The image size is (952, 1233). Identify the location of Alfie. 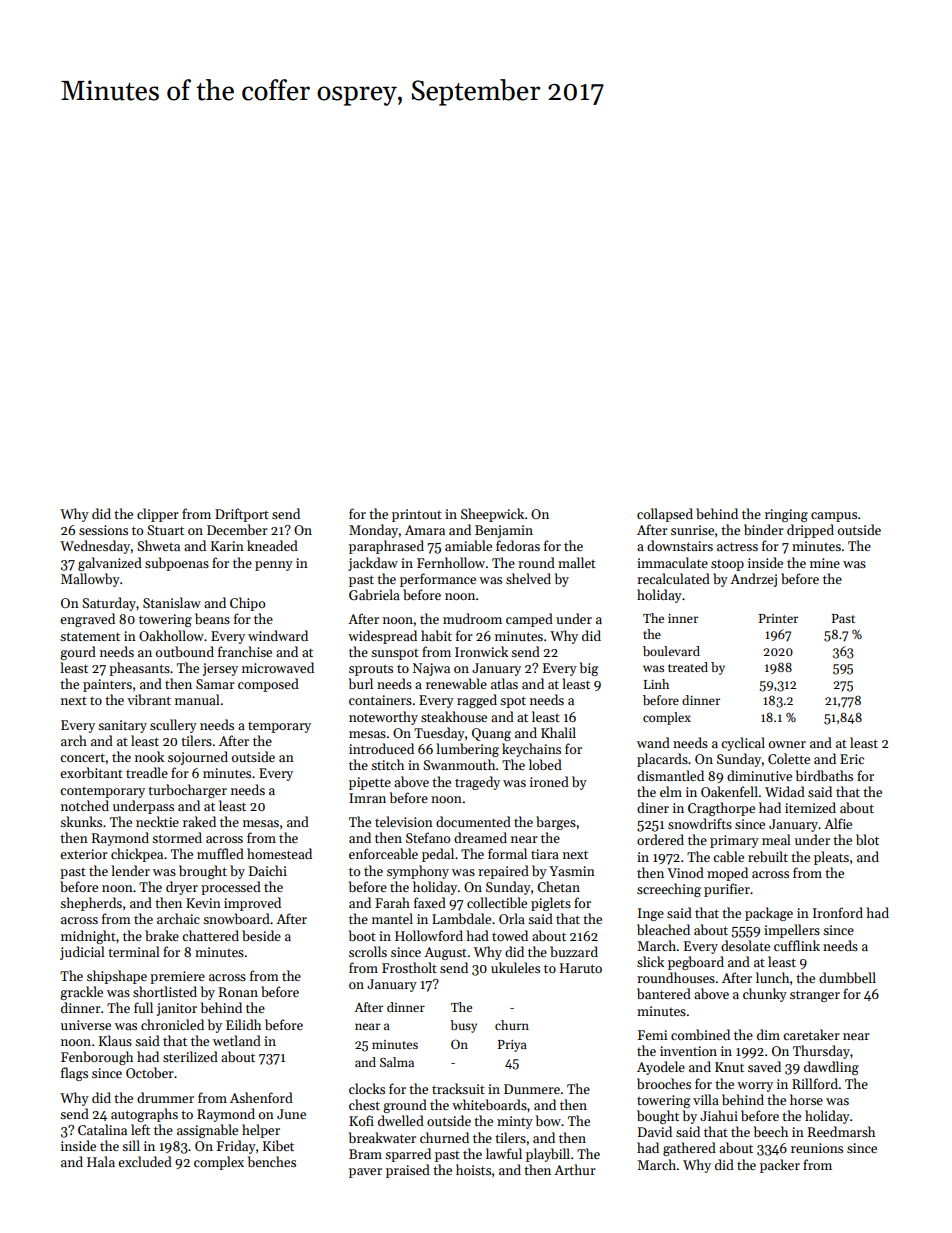
(838, 823).
